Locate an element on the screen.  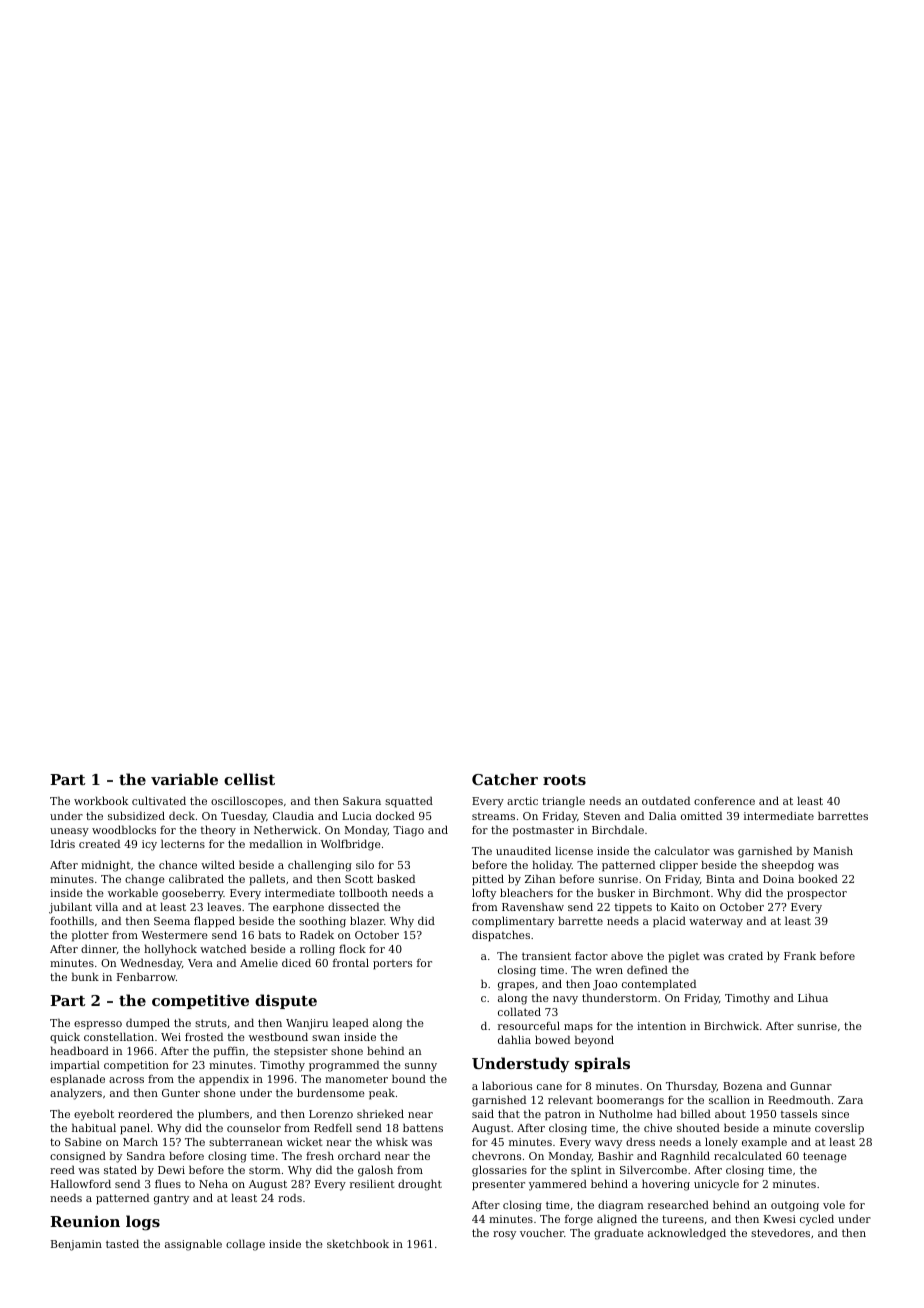
pitted is located at coordinates (488, 880).
